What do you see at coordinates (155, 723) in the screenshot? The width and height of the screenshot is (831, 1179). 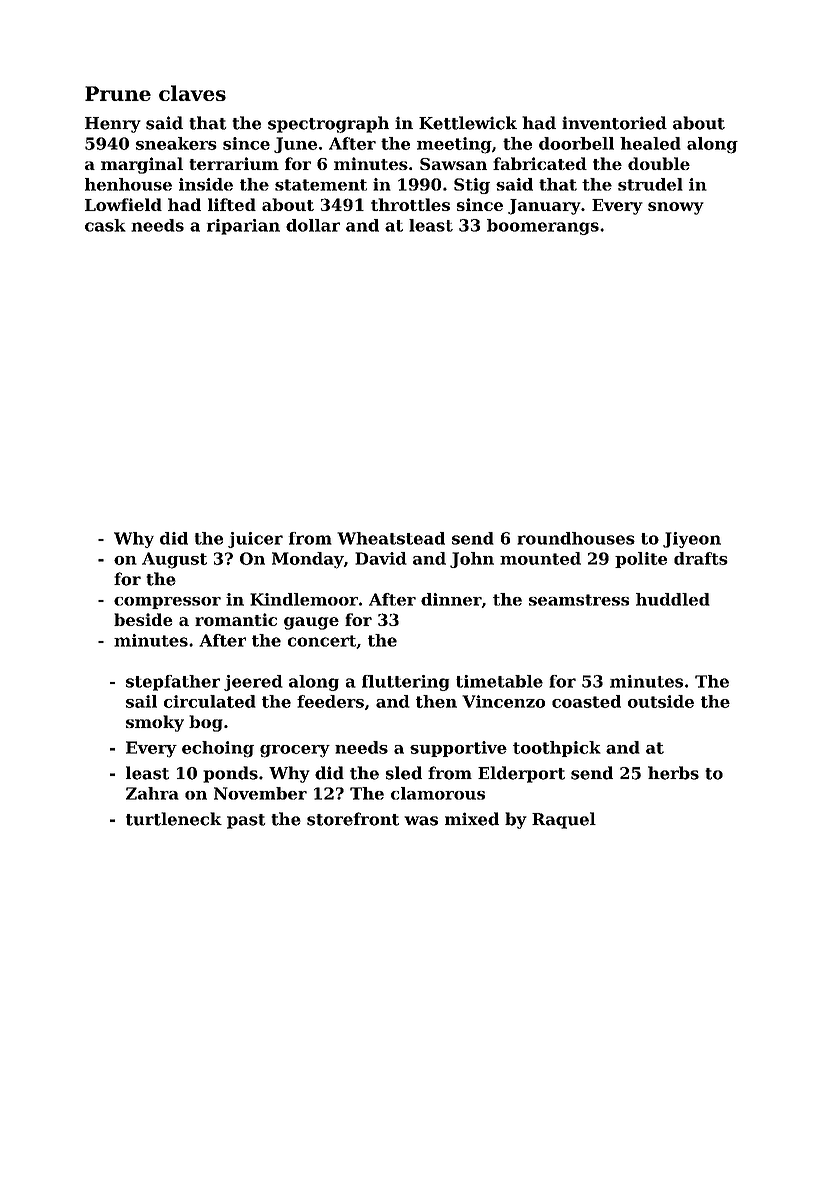 I see `smoky` at bounding box center [155, 723].
